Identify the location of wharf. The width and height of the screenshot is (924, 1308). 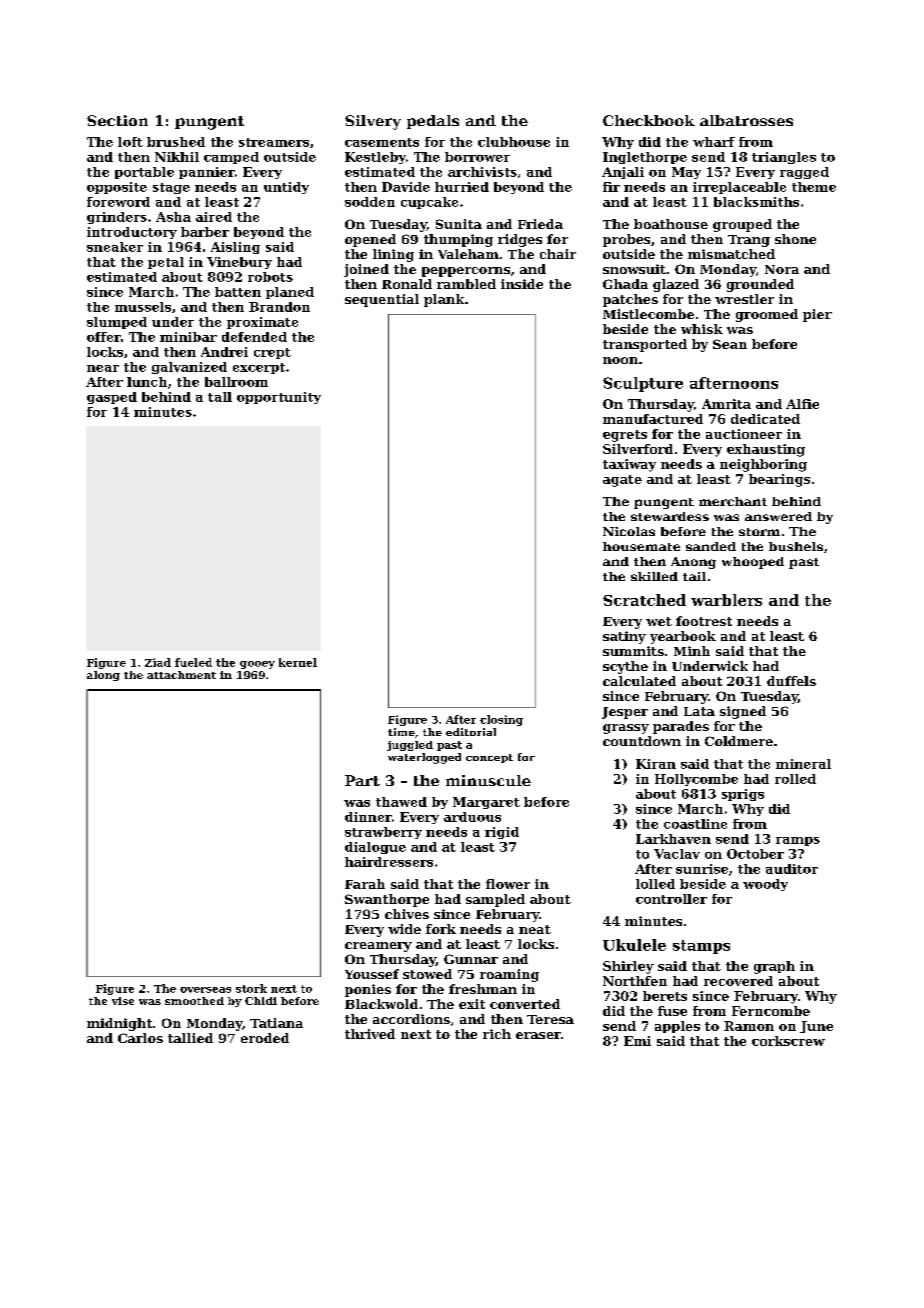
(714, 142).
